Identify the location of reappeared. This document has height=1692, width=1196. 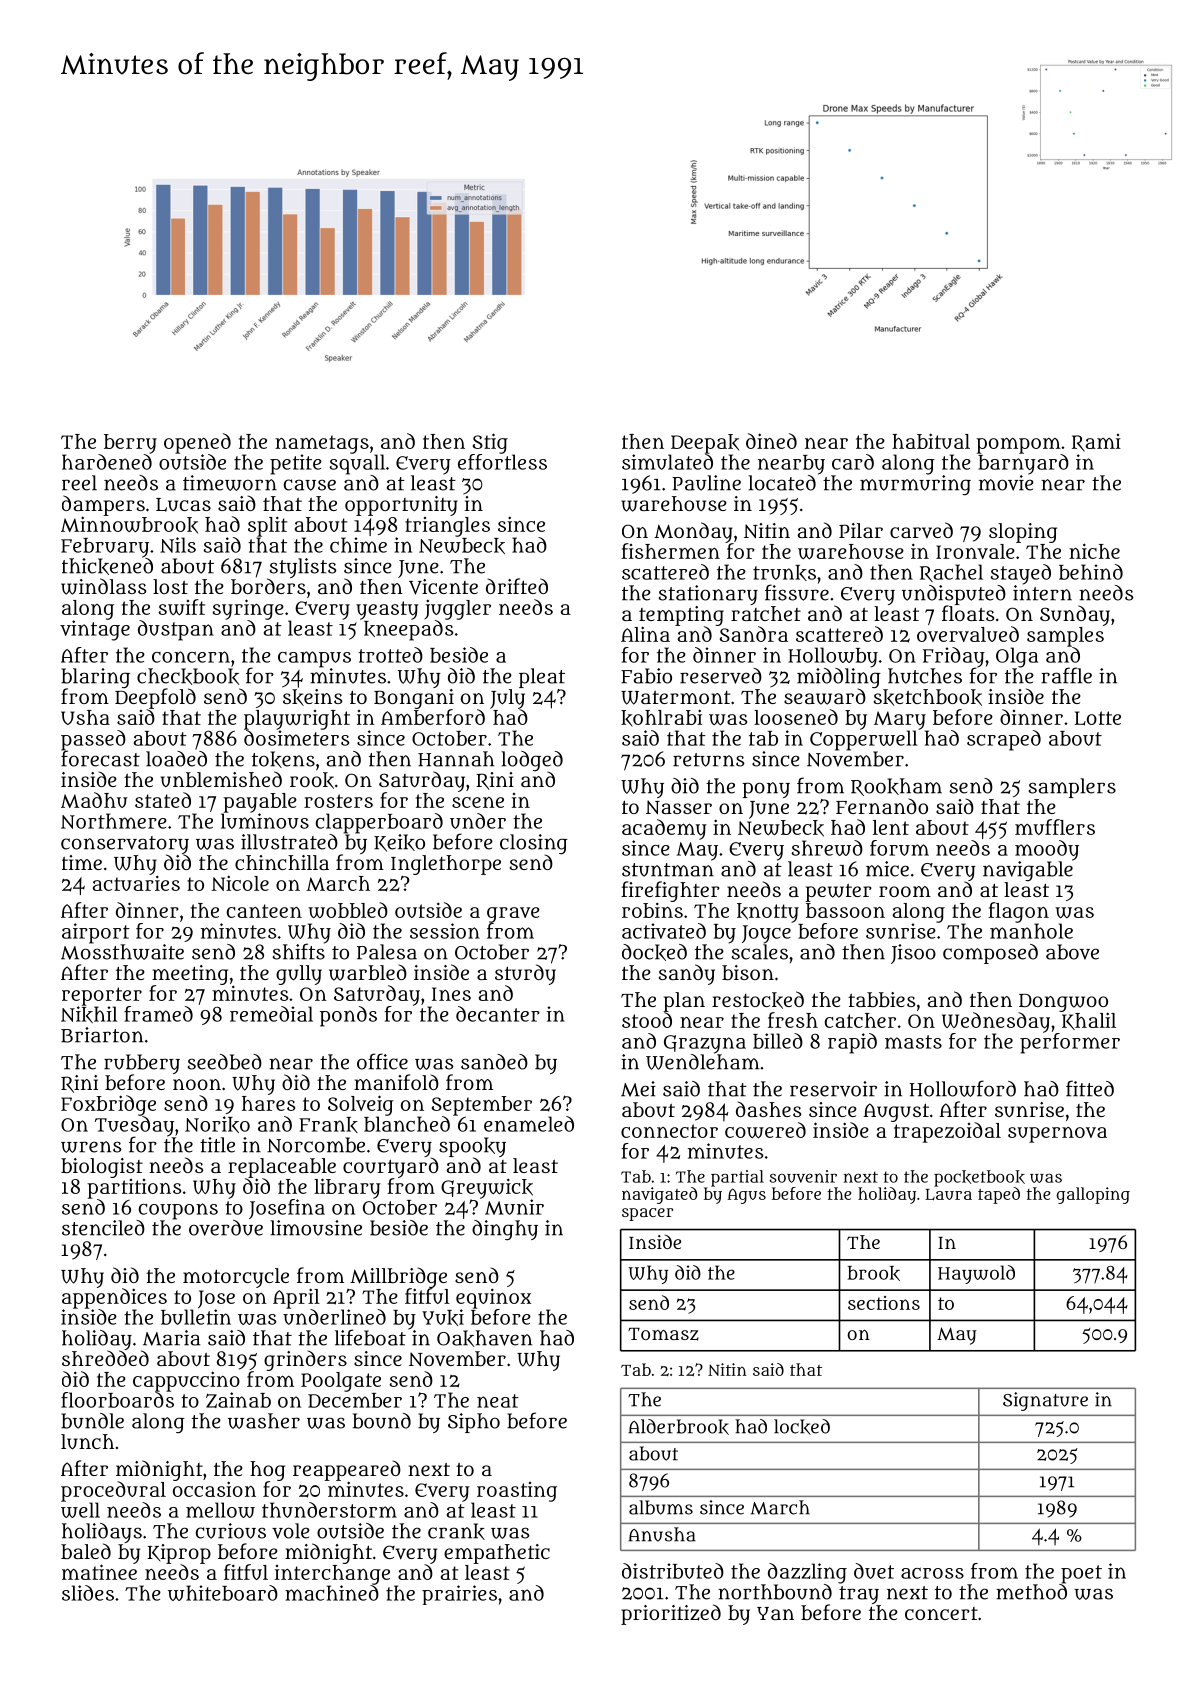
(347, 1470).
